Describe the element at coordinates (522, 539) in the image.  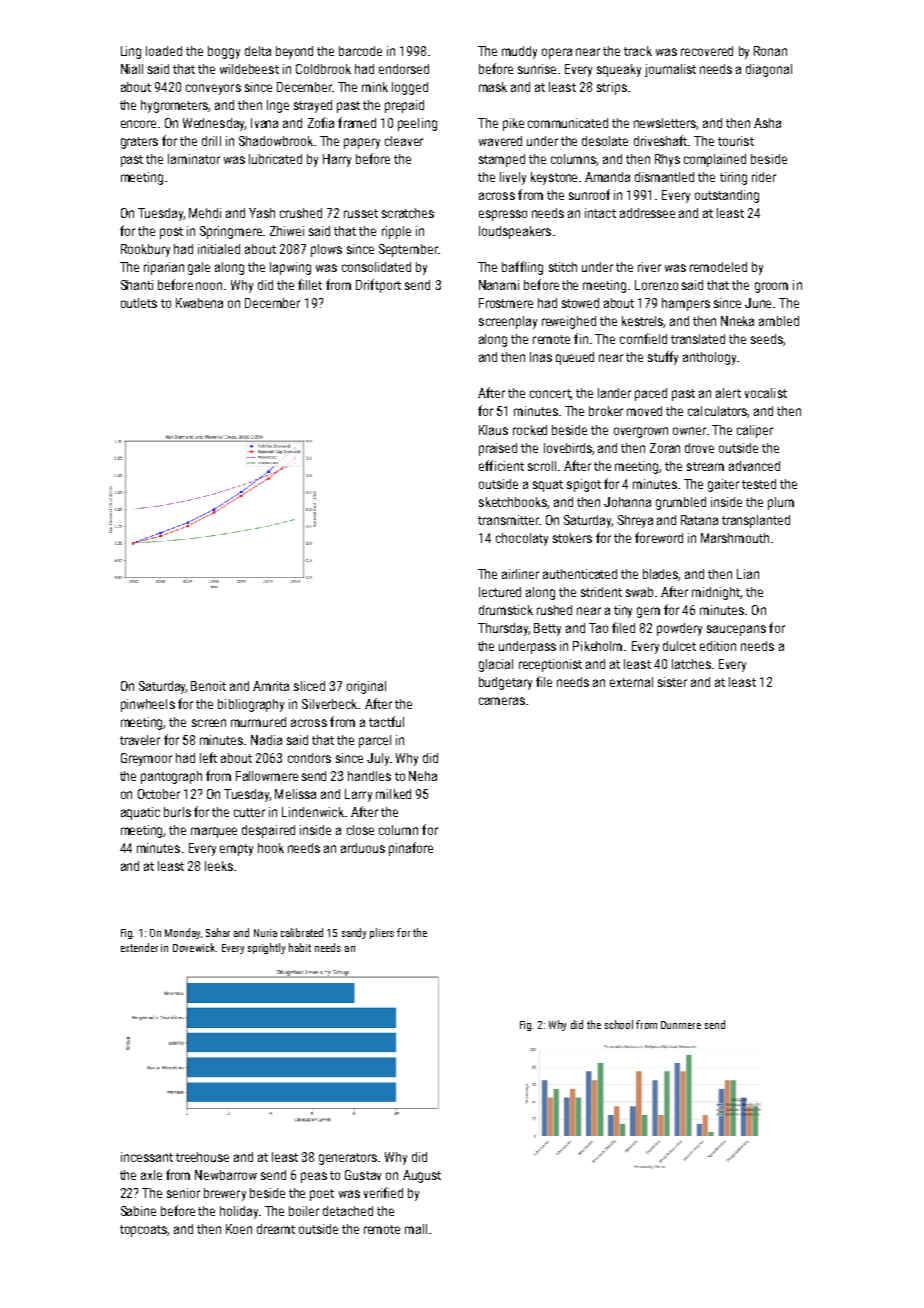
I see `chocolaty` at that location.
